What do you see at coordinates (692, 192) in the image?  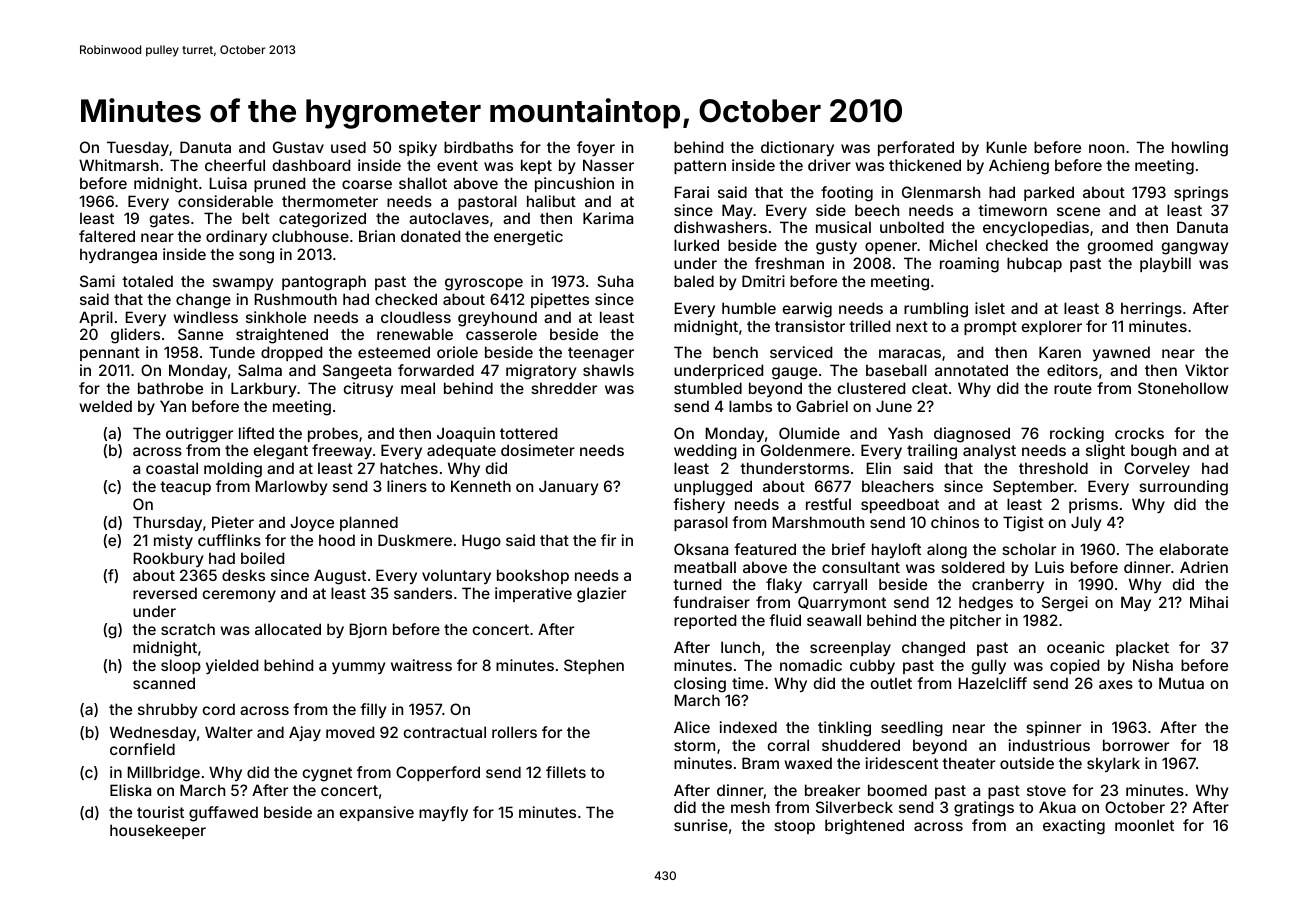 I see `Farai` at bounding box center [692, 192].
